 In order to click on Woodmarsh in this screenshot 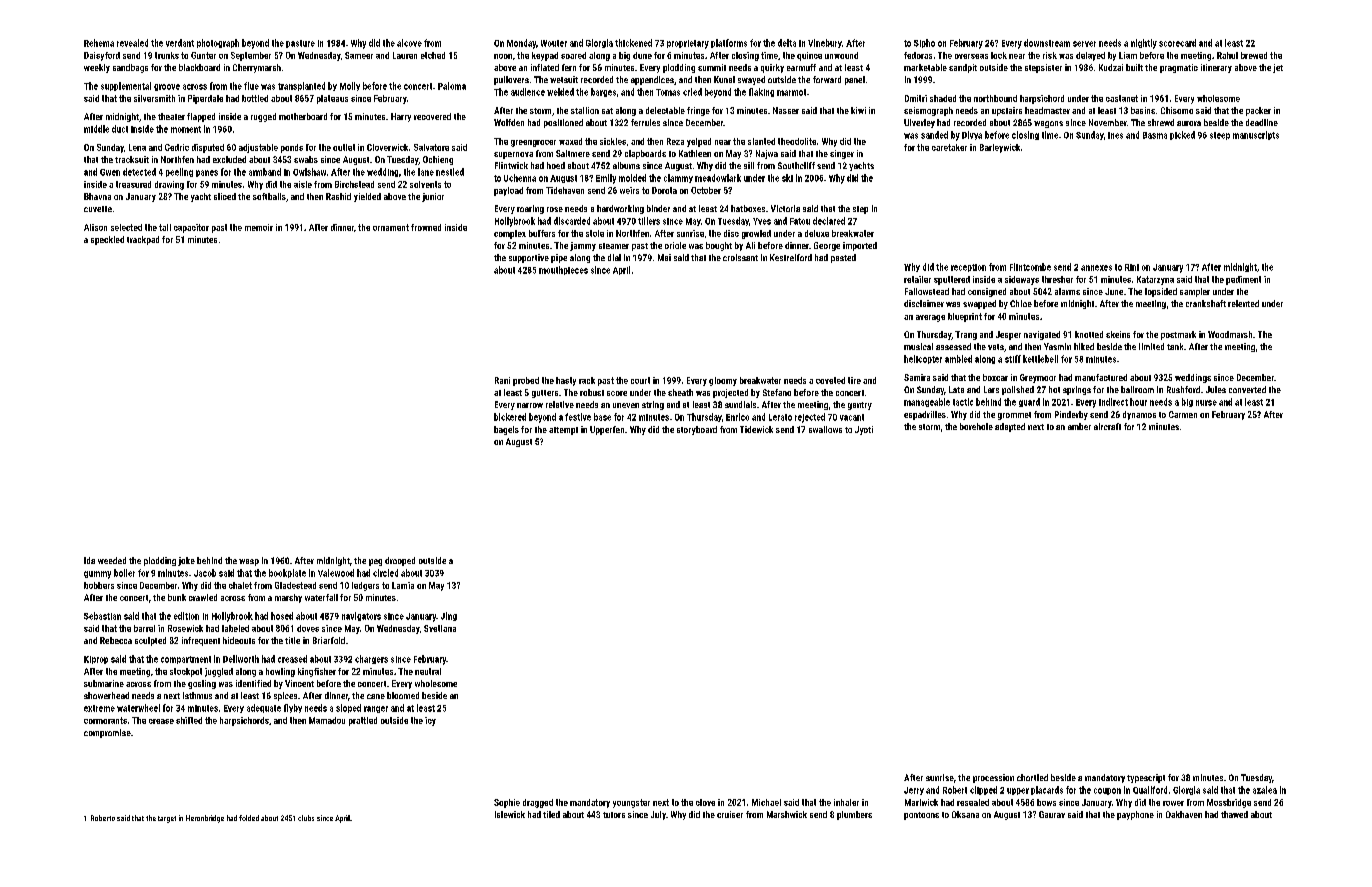, I will do `click(1230, 334)`.
